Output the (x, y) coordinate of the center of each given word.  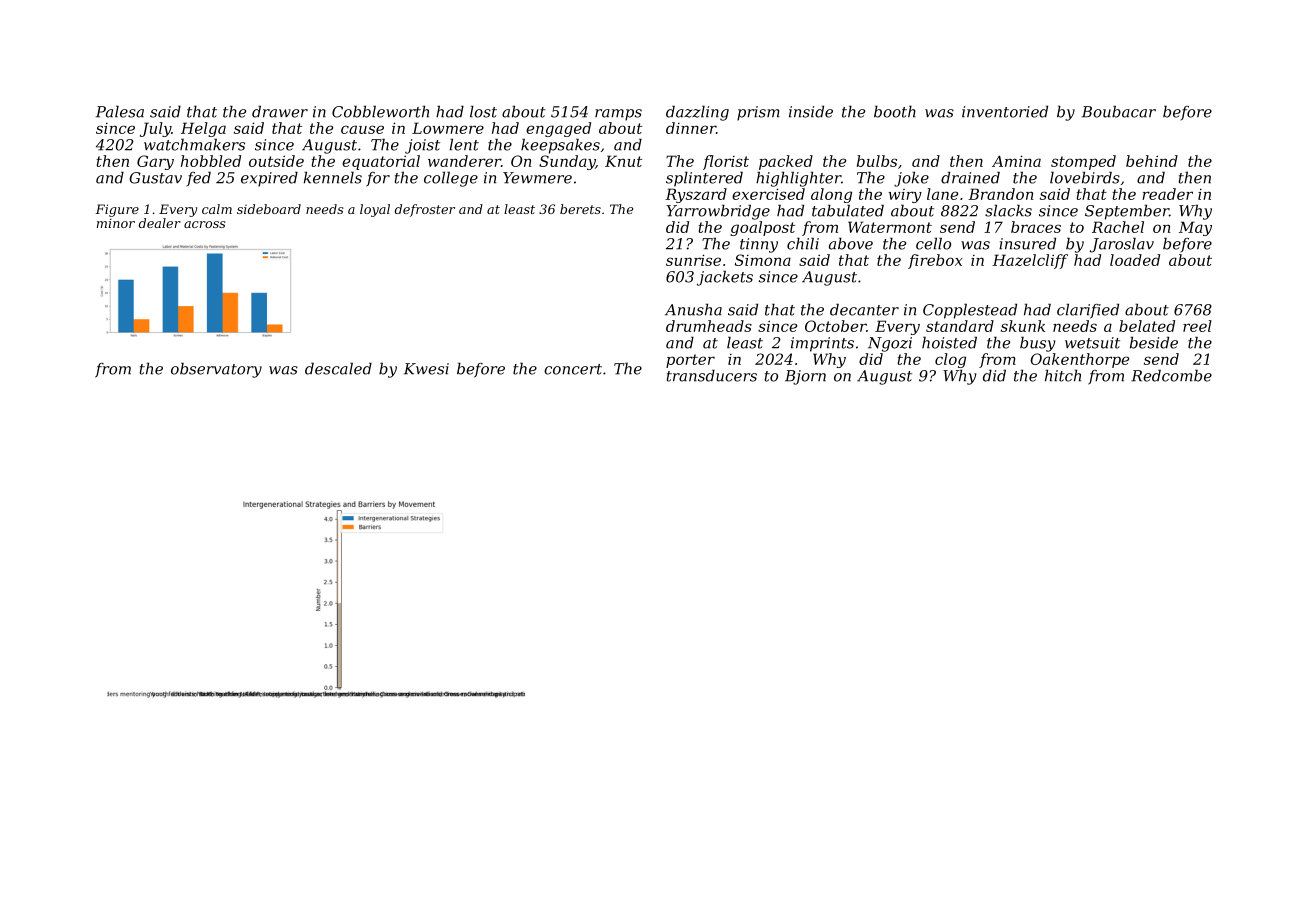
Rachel (1118, 227)
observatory (216, 370)
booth (895, 111)
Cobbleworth (380, 111)
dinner (691, 128)
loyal (375, 210)
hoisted (949, 342)
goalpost (762, 228)
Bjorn (805, 377)
